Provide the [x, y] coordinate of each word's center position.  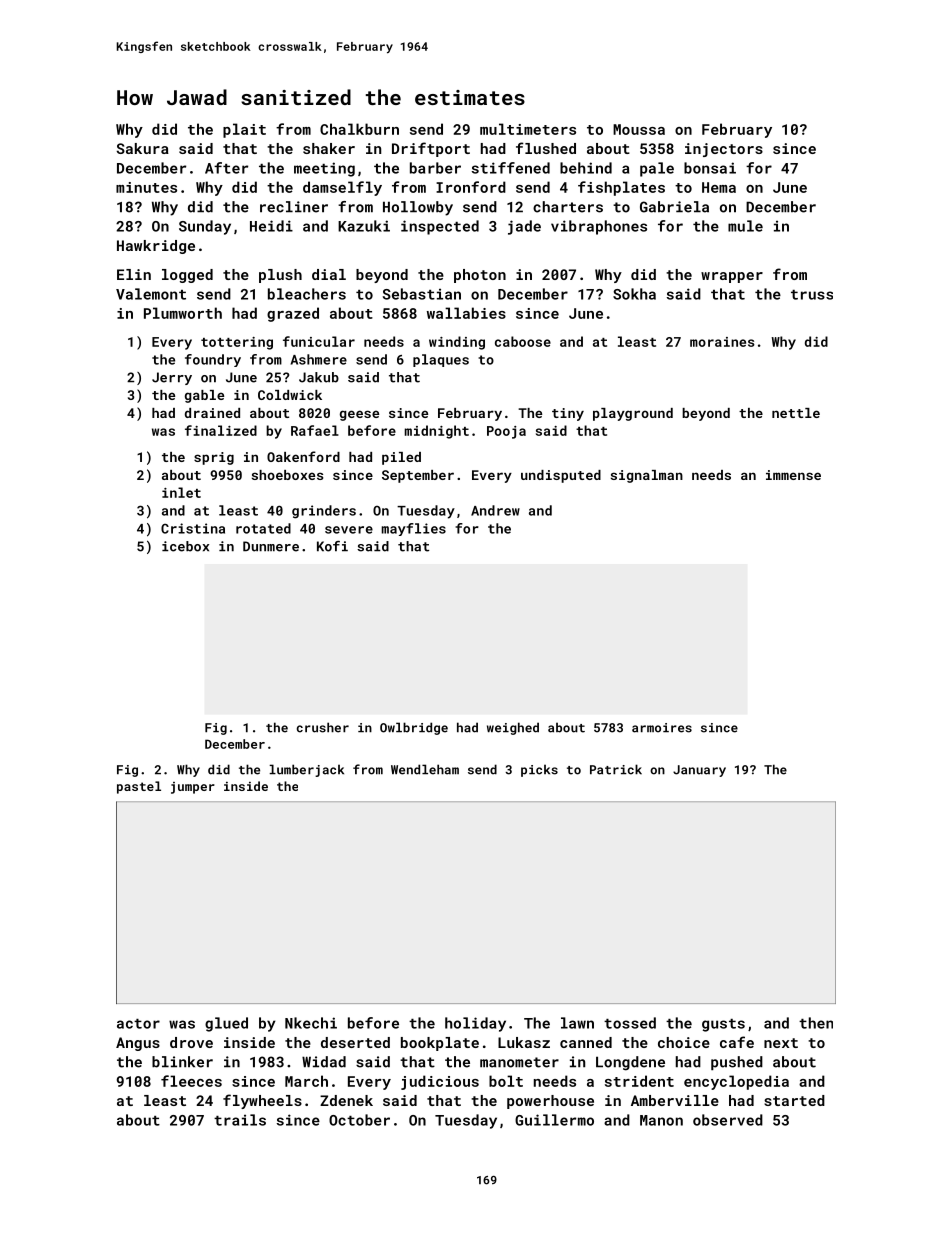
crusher [323, 727]
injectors [724, 150]
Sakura [142, 148]
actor [138, 1024]
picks [539, 770]
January [699, 771]
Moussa [639, 129]
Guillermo [554, 1120]
